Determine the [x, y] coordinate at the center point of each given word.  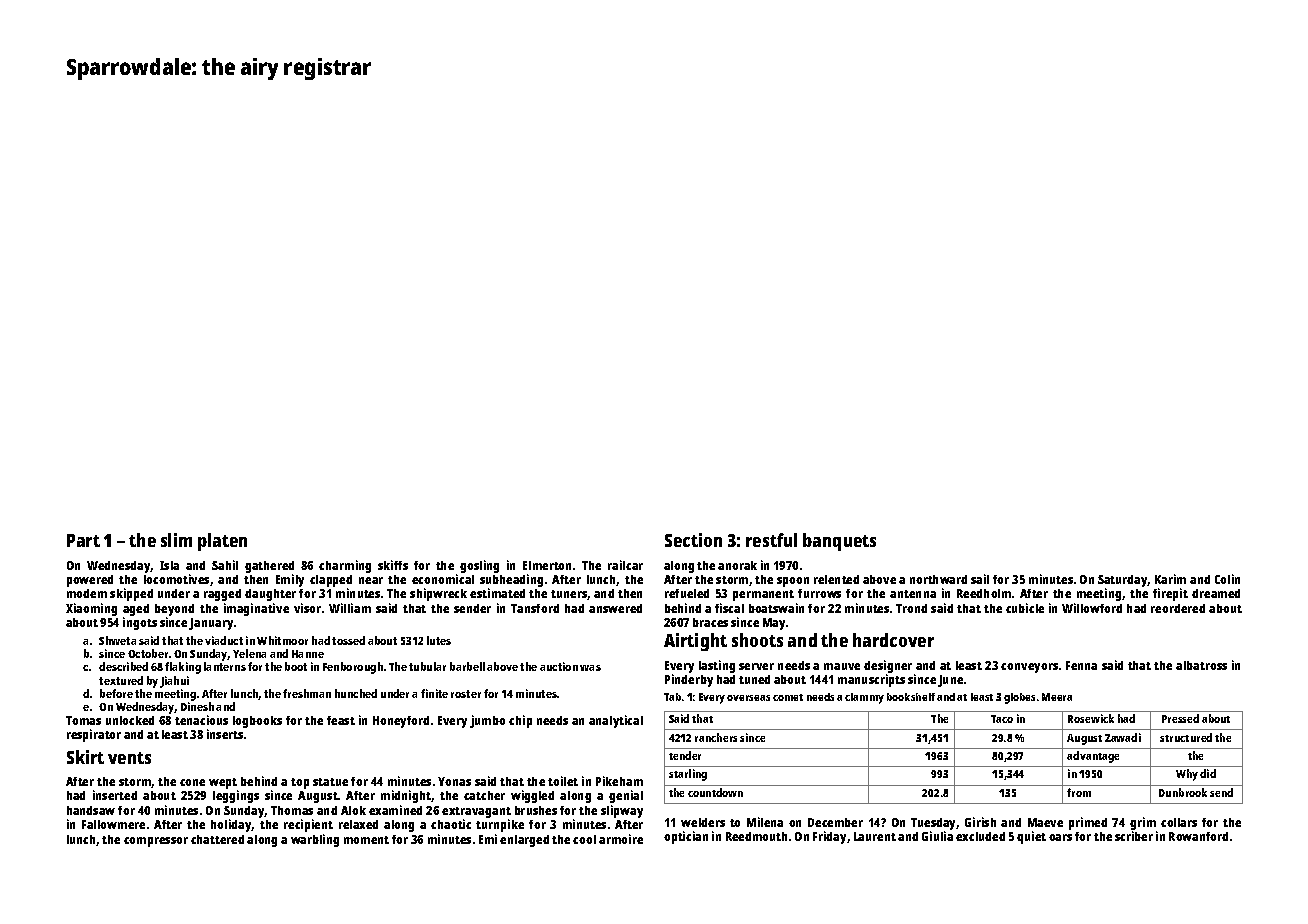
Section [693, 540]
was [590, 668]
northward [938, 579]
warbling [315, 840]
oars [1060, 837]
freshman [307, 693]
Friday [829, 837]
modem [87, 593]
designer [888, 666]
